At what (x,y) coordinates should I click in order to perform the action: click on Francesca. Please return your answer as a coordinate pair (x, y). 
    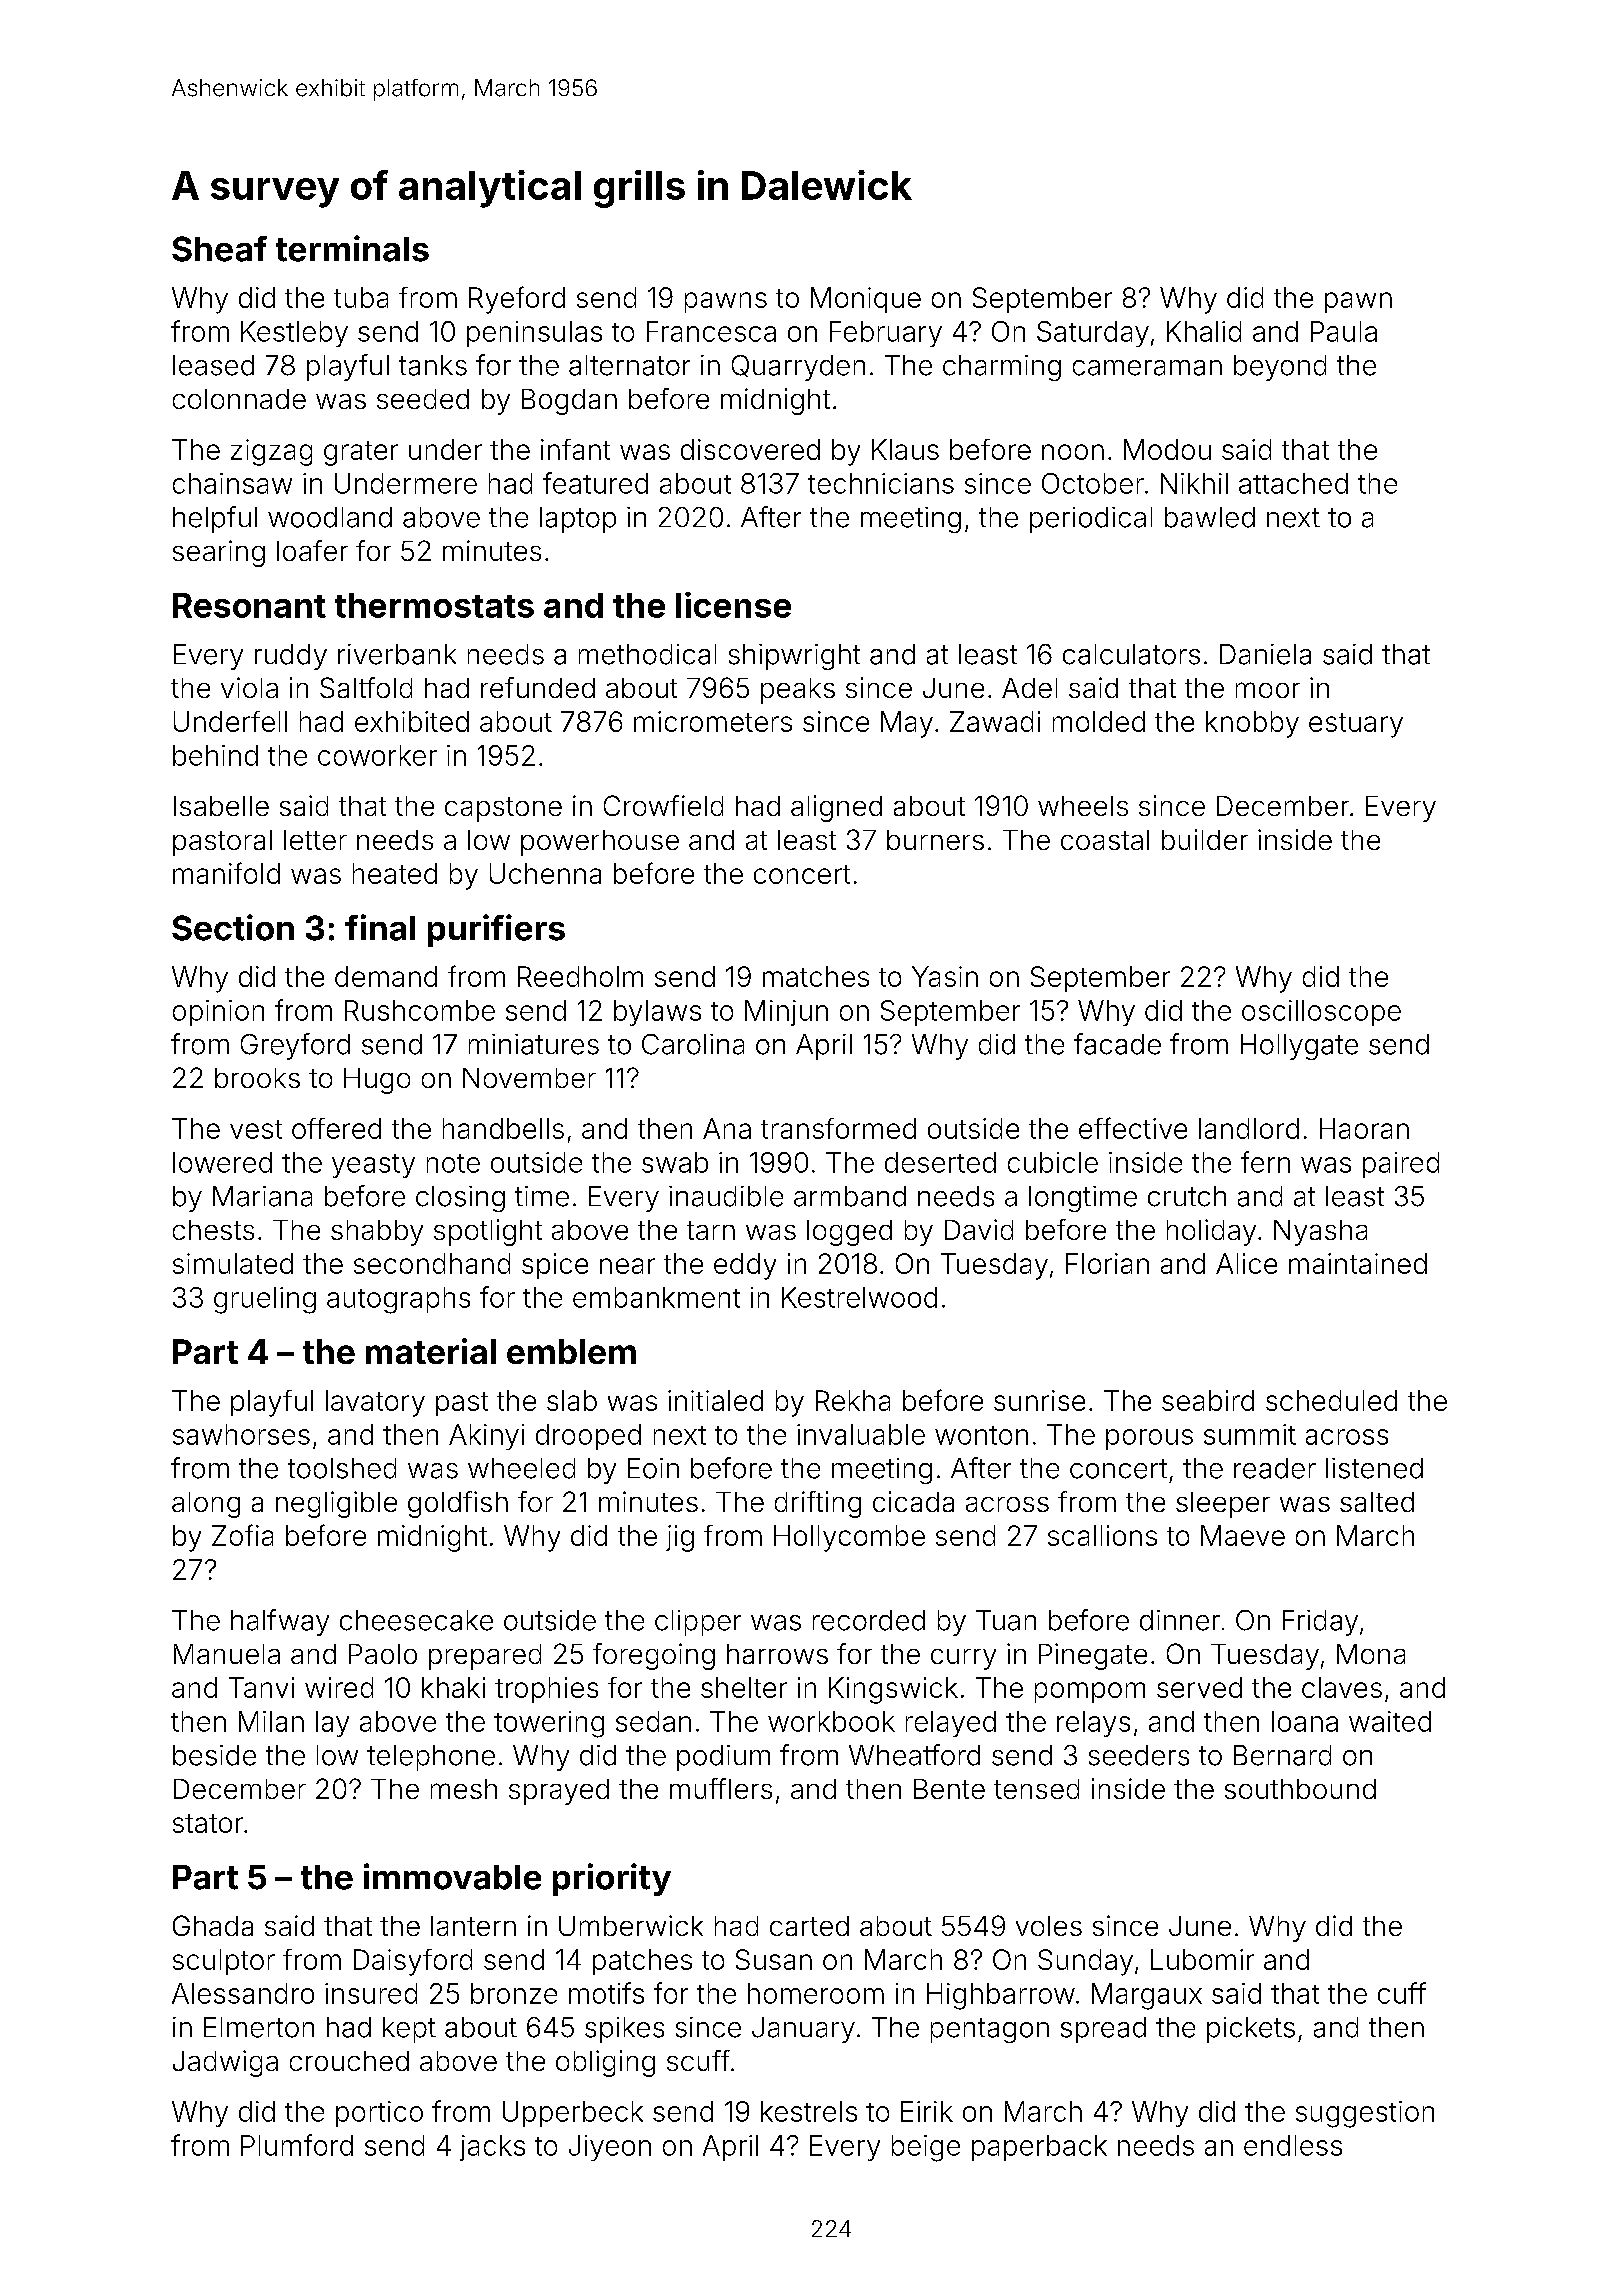
    Looking at the image, I should click on (711, 331).
